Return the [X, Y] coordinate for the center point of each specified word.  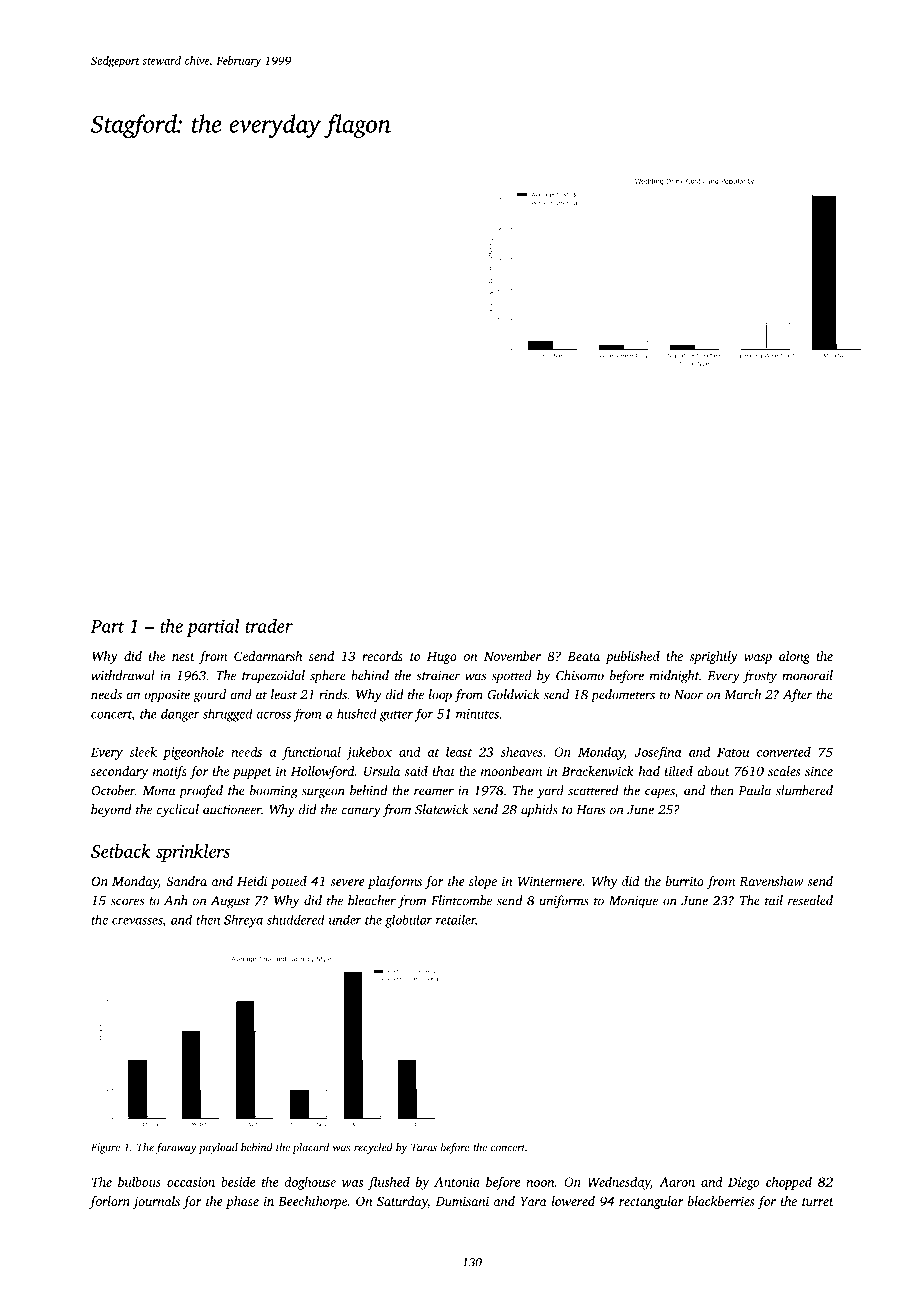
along [794, 657]
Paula [755, 790]
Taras [424, 1147]
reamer [434, 792]
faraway [176, 1148]
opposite [167, 696]
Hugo [442, 658]
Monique [633, 902]
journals [156, 1202]
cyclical [178, 811]
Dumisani [462, 1201]
